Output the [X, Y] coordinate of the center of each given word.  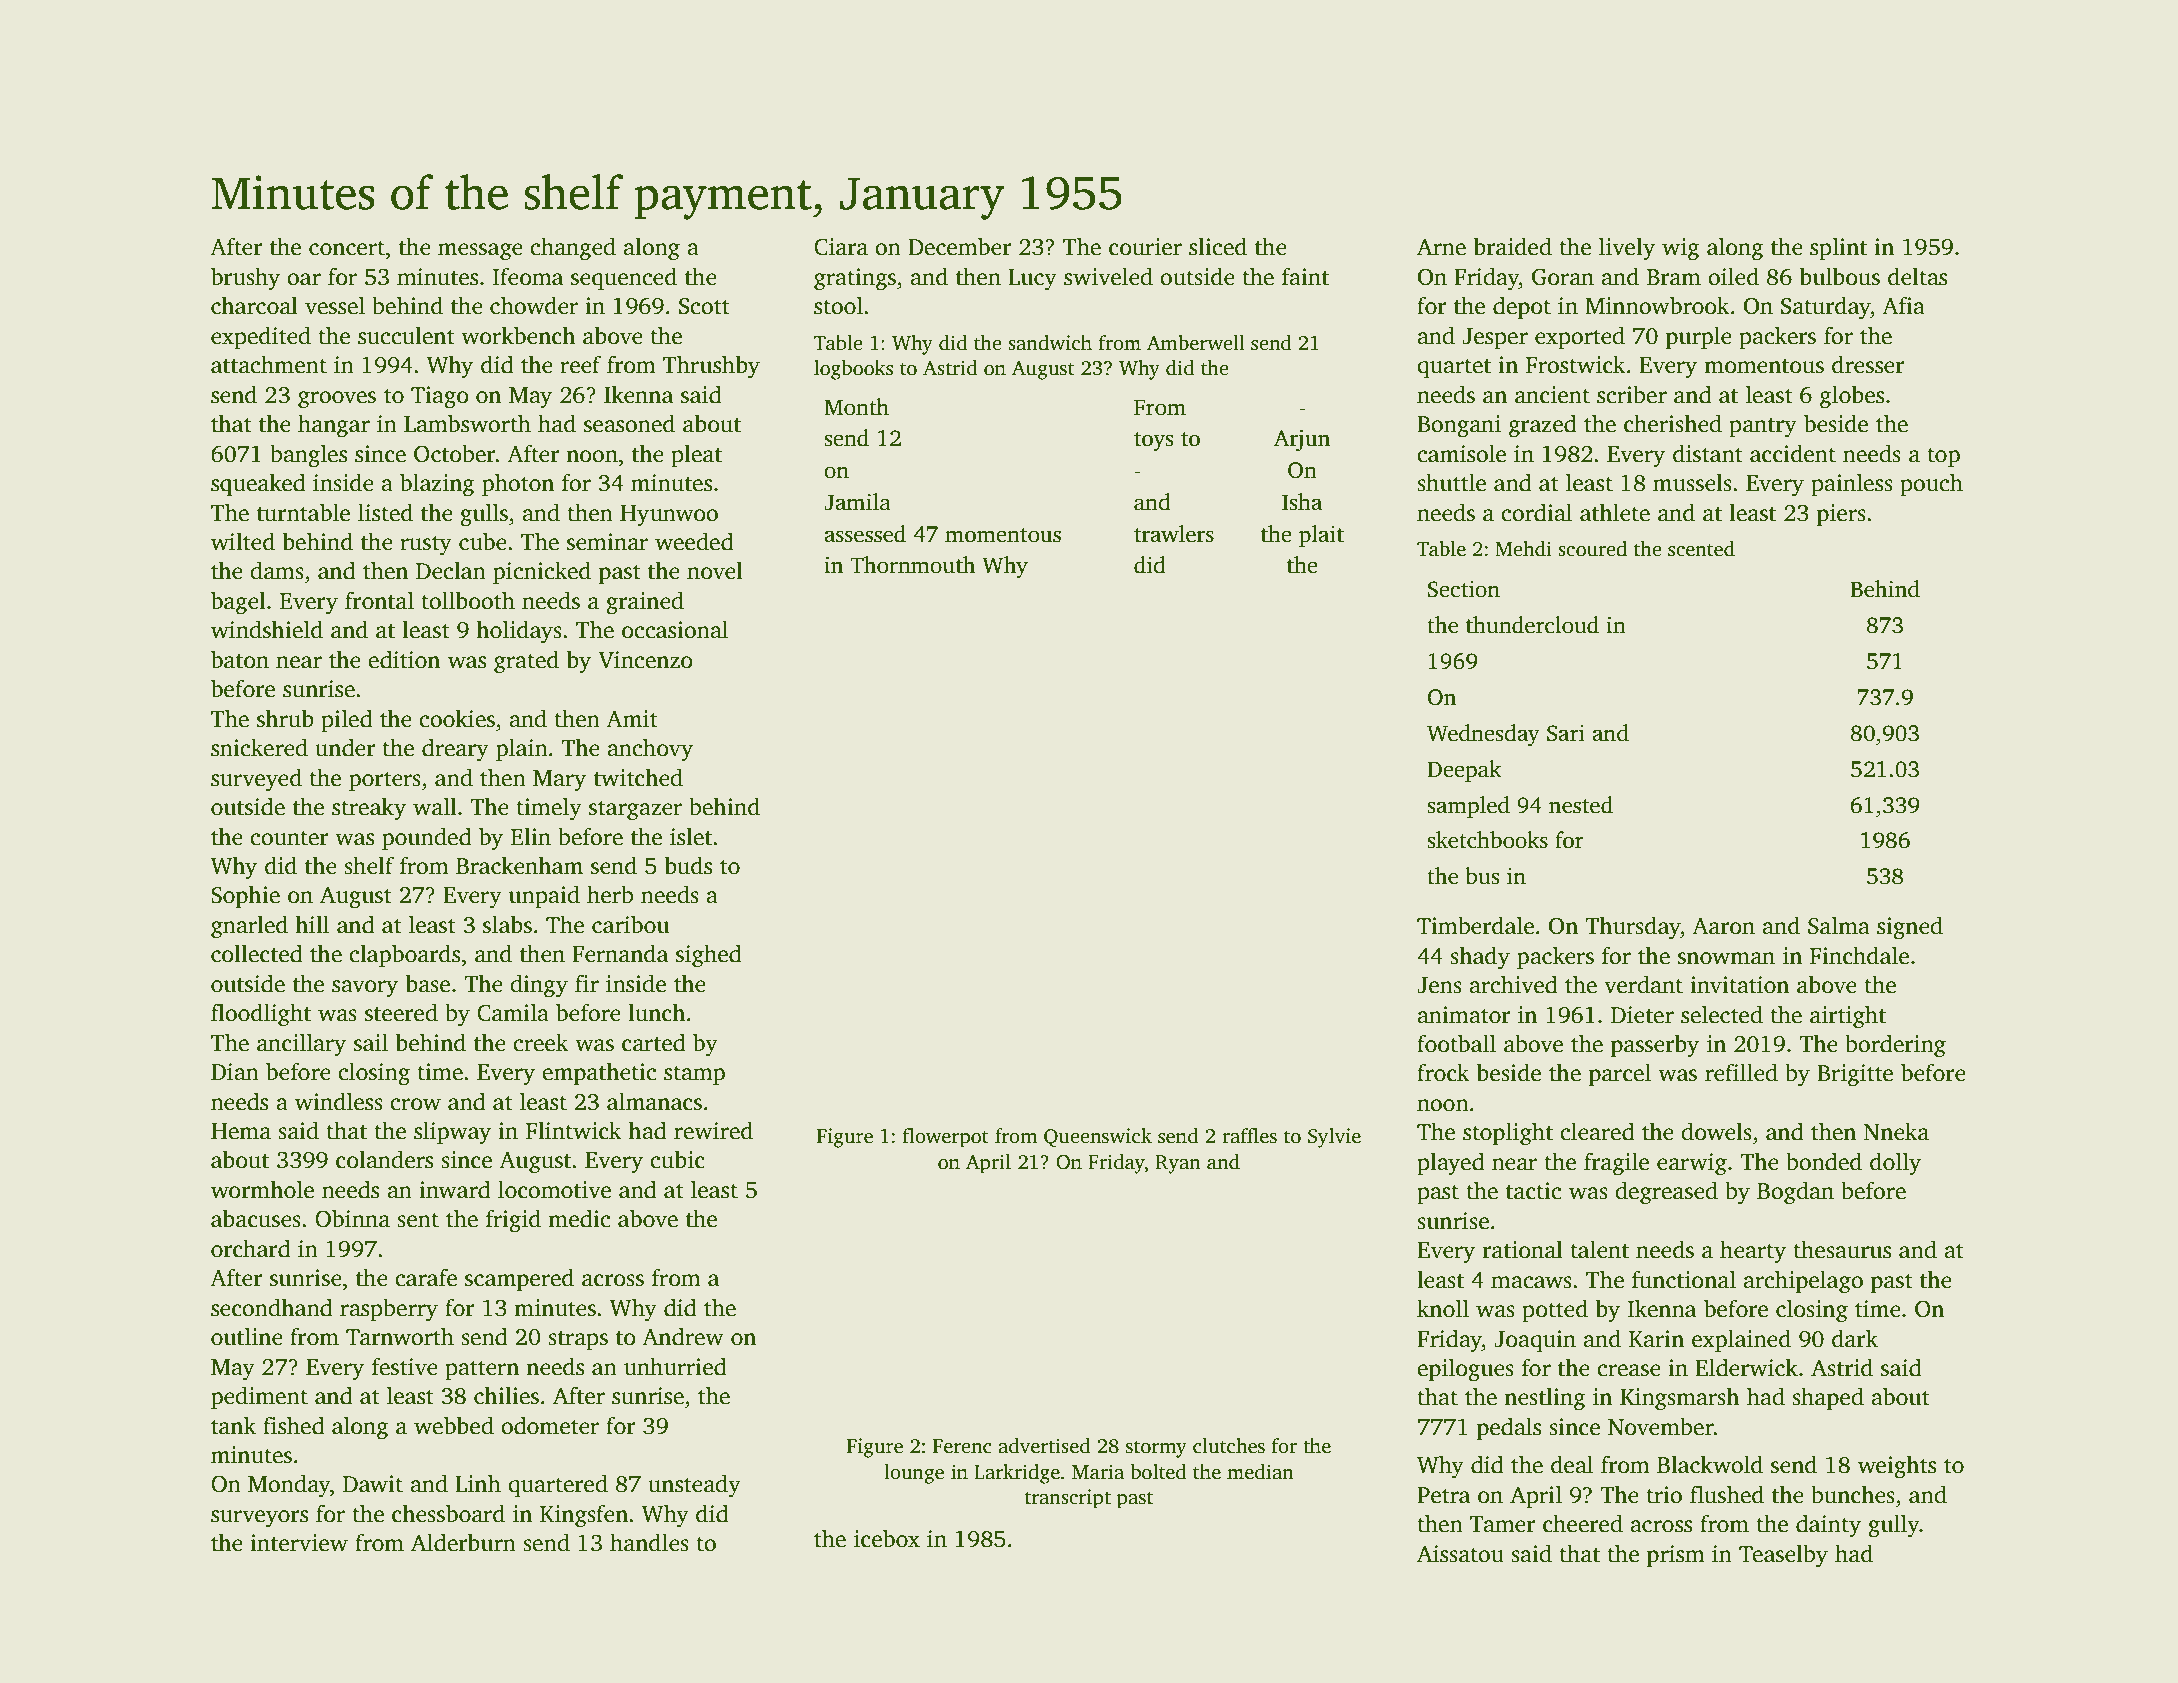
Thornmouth [912, 565]
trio [1664, 1495]
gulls [484, 515]
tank [233, 1425]
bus [1482, 876]
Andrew [683, 1336]
